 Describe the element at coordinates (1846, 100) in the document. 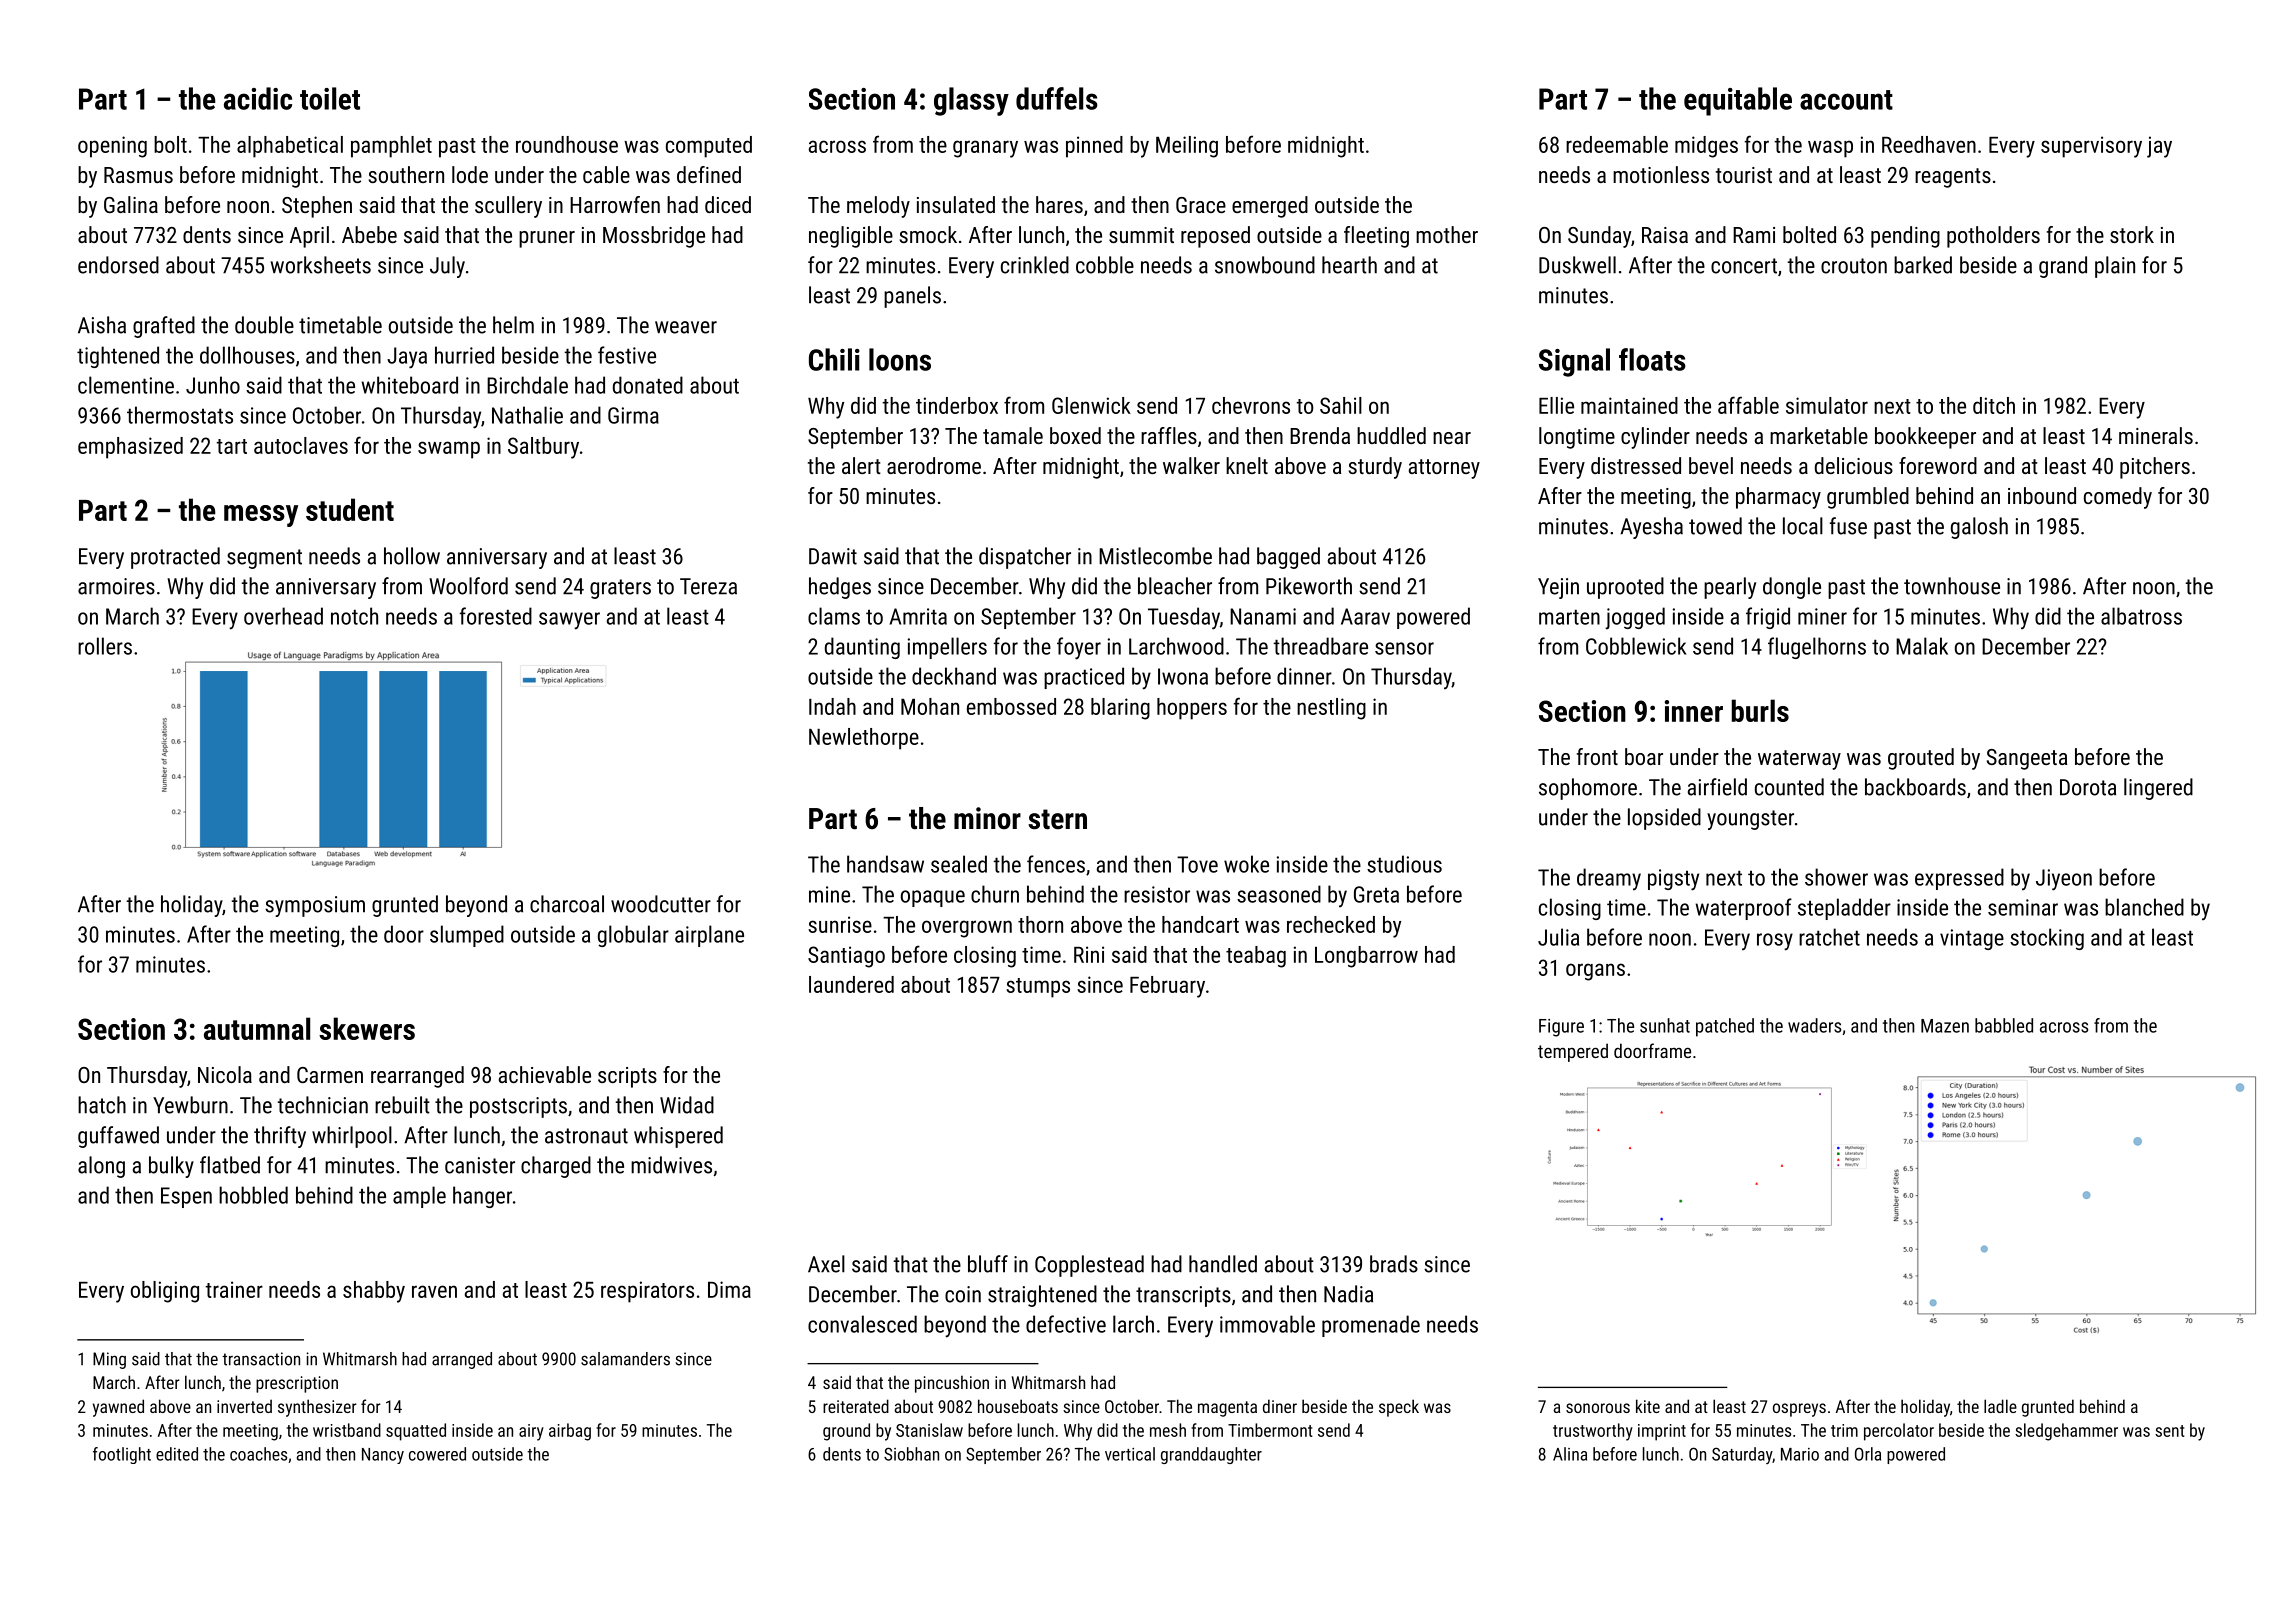

I see `account` at that location.
